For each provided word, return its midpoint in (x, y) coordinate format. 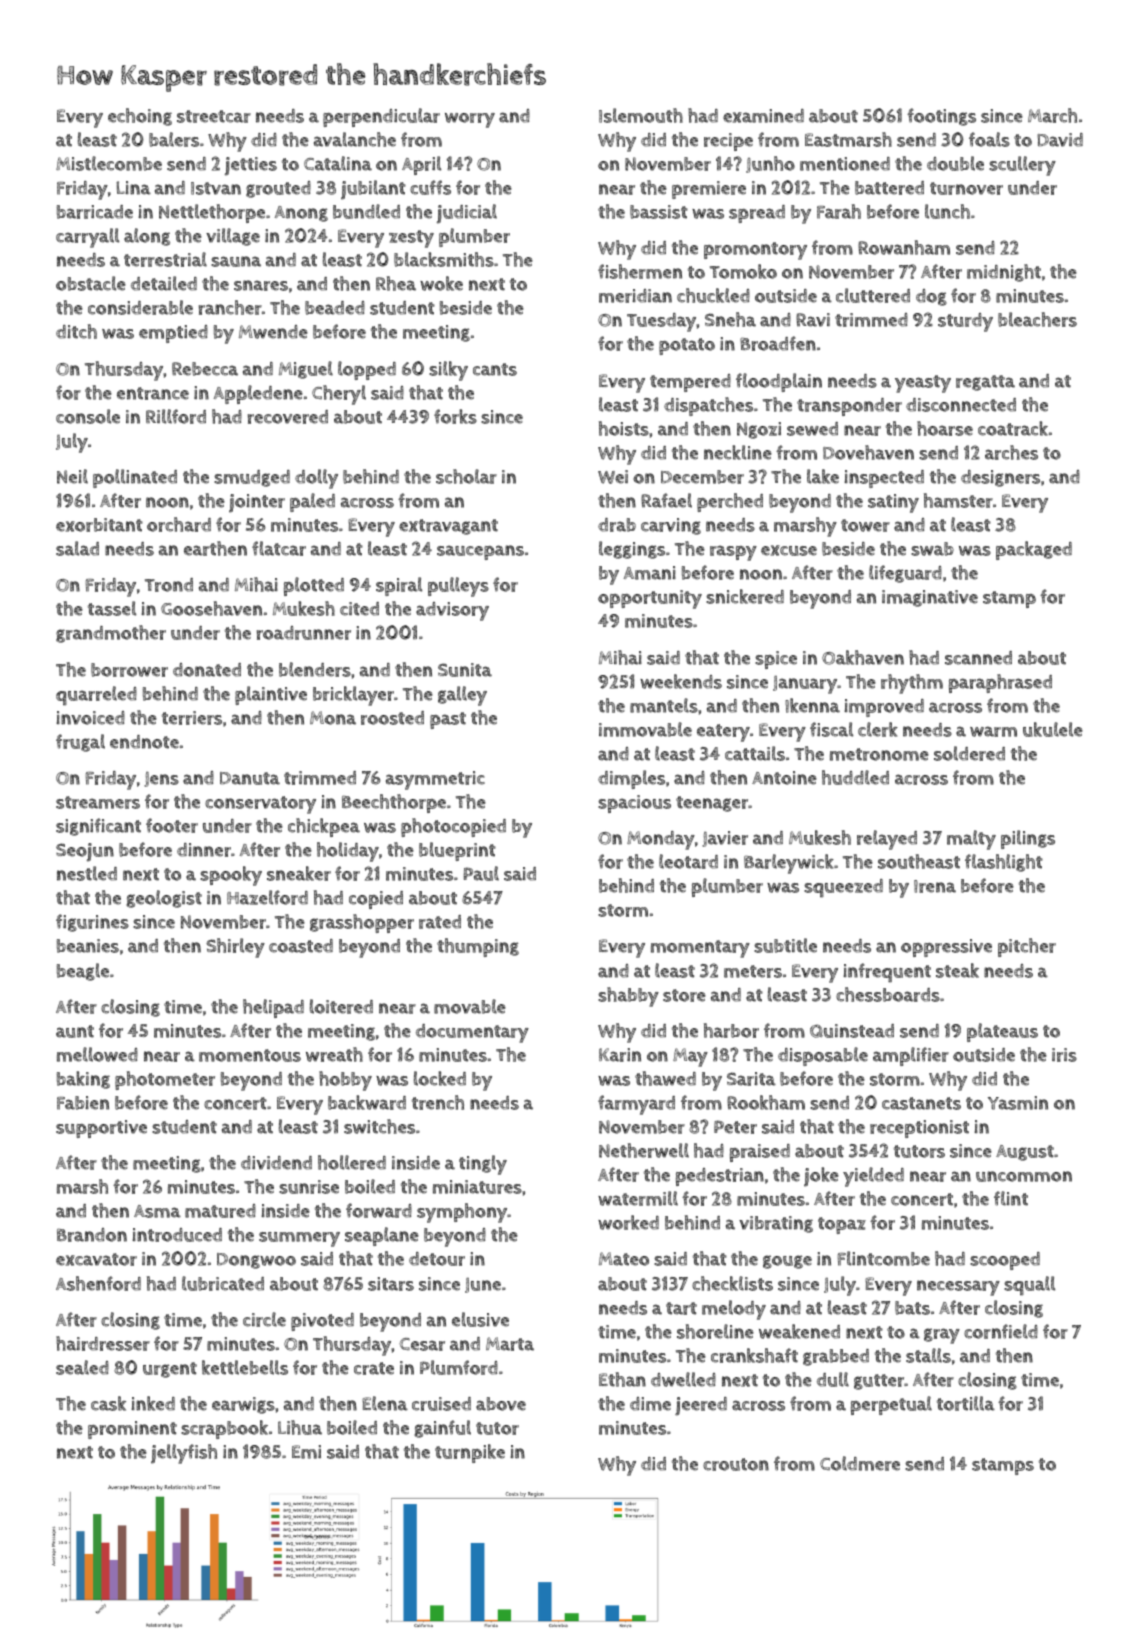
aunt (75, 1031)
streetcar (214, 116)
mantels (664, 705)
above (501, 1404)
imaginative (930, 598)
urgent (170, 1370)
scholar (466, 476)
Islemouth (641, 115)
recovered (288, 417)
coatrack (1013, 428)
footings (941, 117)
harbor (731, 1030)
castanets (921, 1103)
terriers (192, 718)
